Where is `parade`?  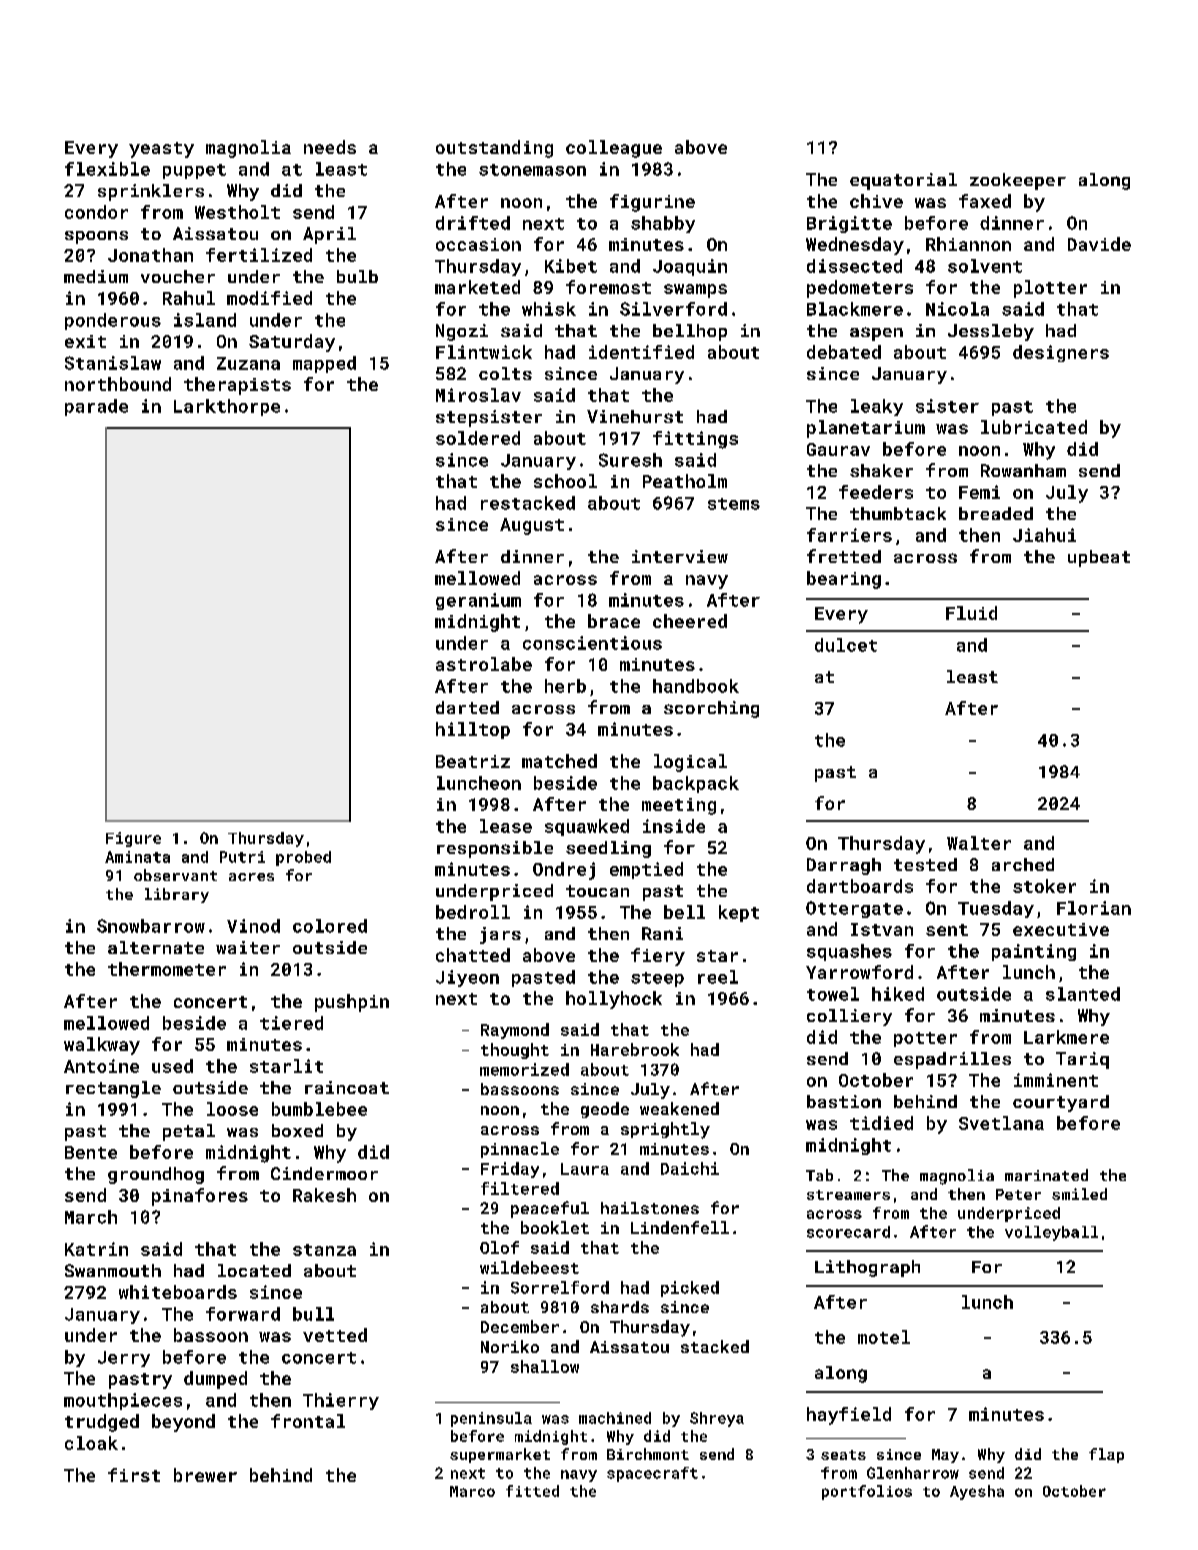
parade is located at coordinates (96, 407).
